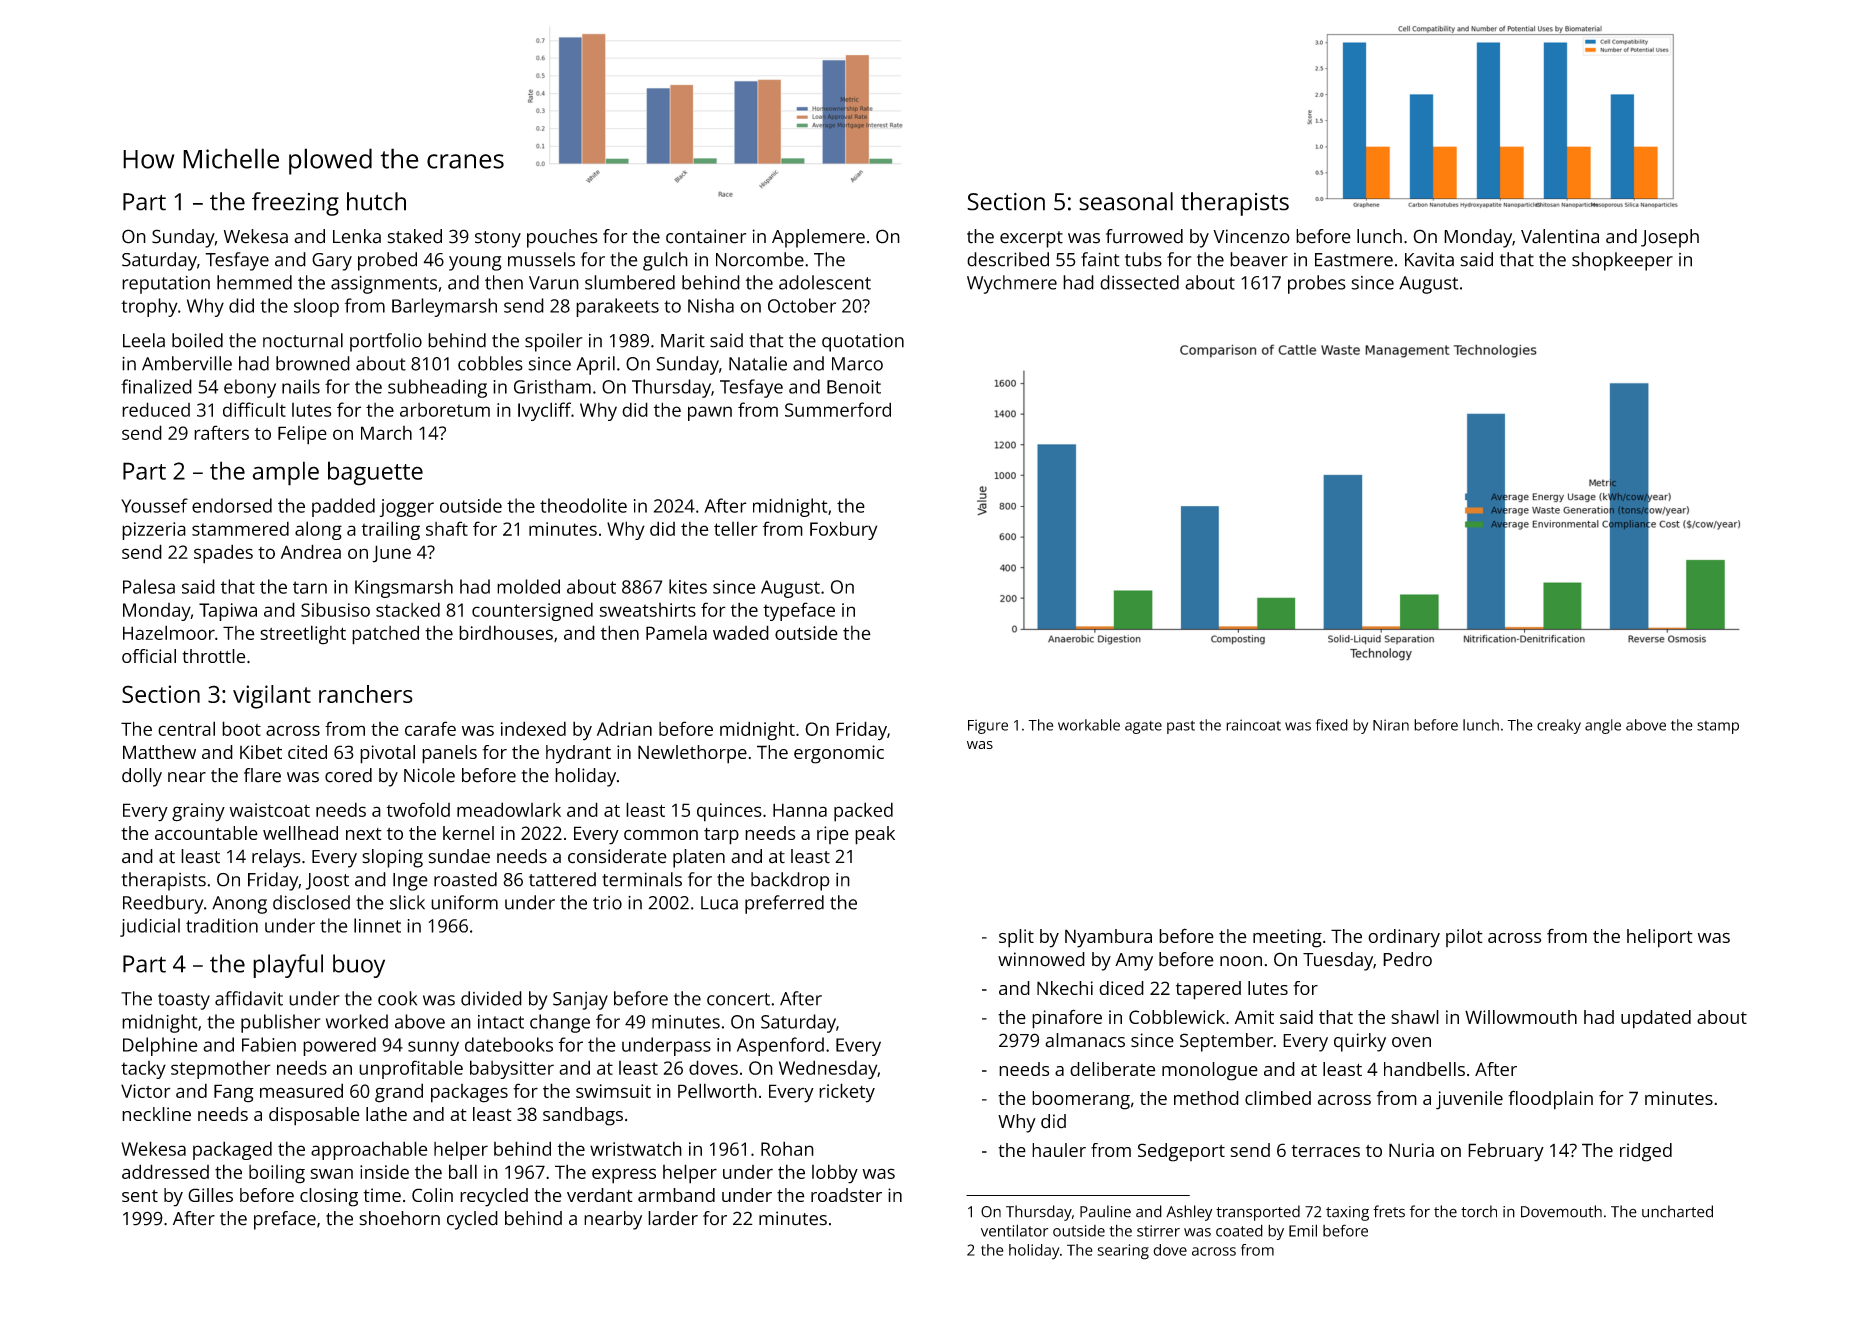 The width and height of the screenshot is (1873, 1325). I want to click on Niran, so click(1391, 725).
